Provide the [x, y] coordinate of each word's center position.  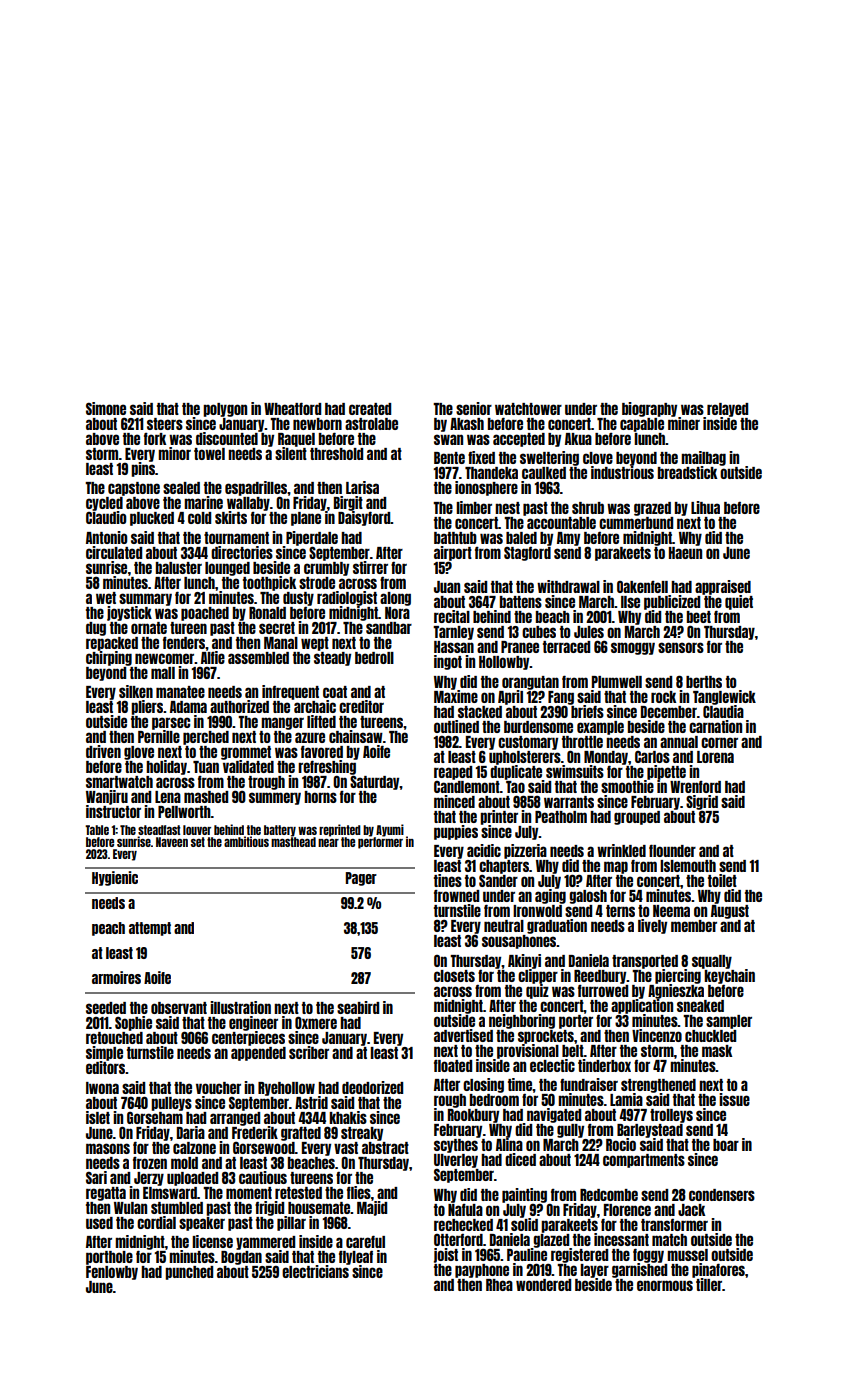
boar [726, 1145]
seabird [358, 1007]
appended [258, 1054]
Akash [467, 424]
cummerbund [636, 523]
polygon [225, 410]
